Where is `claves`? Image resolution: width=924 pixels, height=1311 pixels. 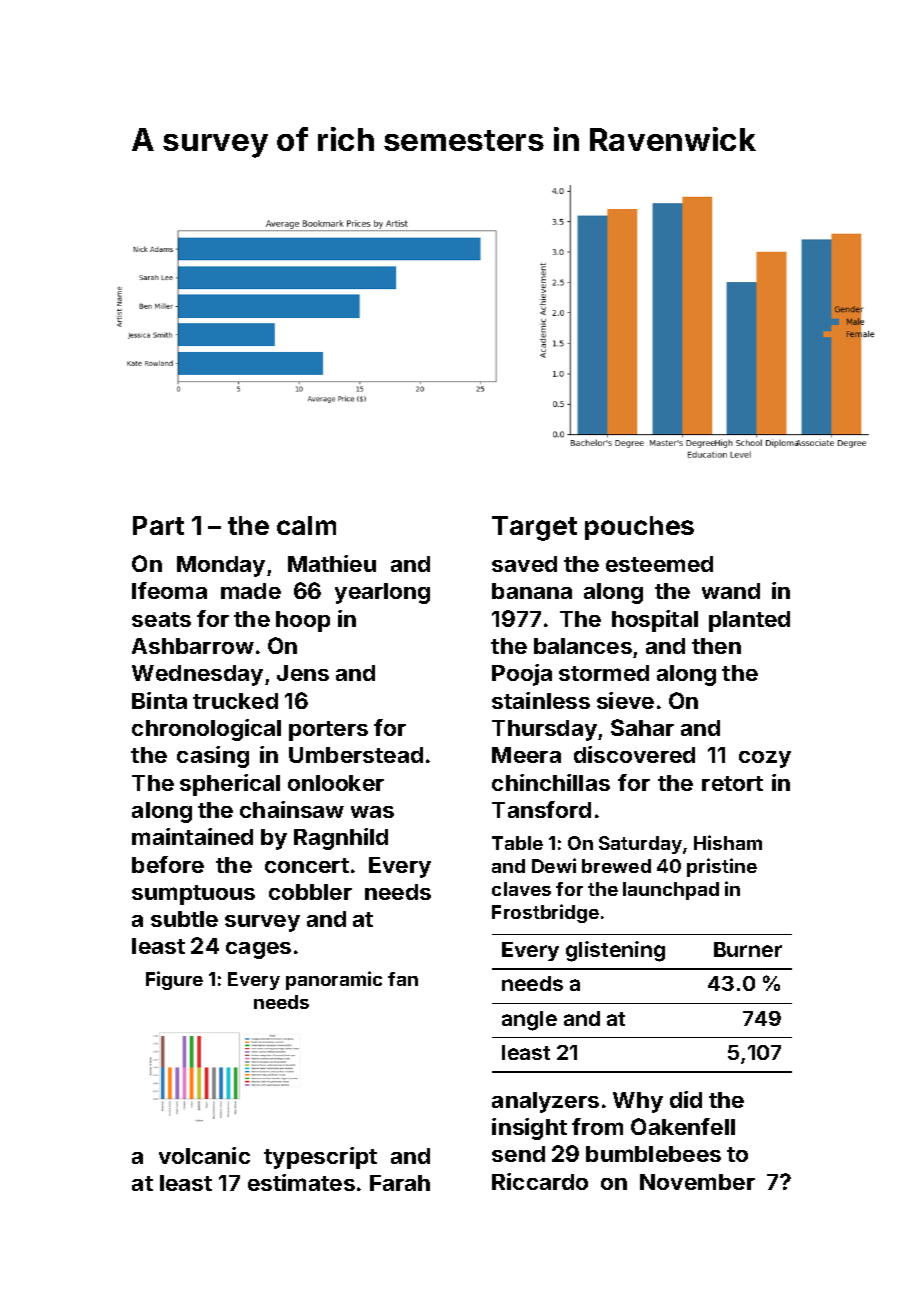
claves is located at coordinates (521, 889).
